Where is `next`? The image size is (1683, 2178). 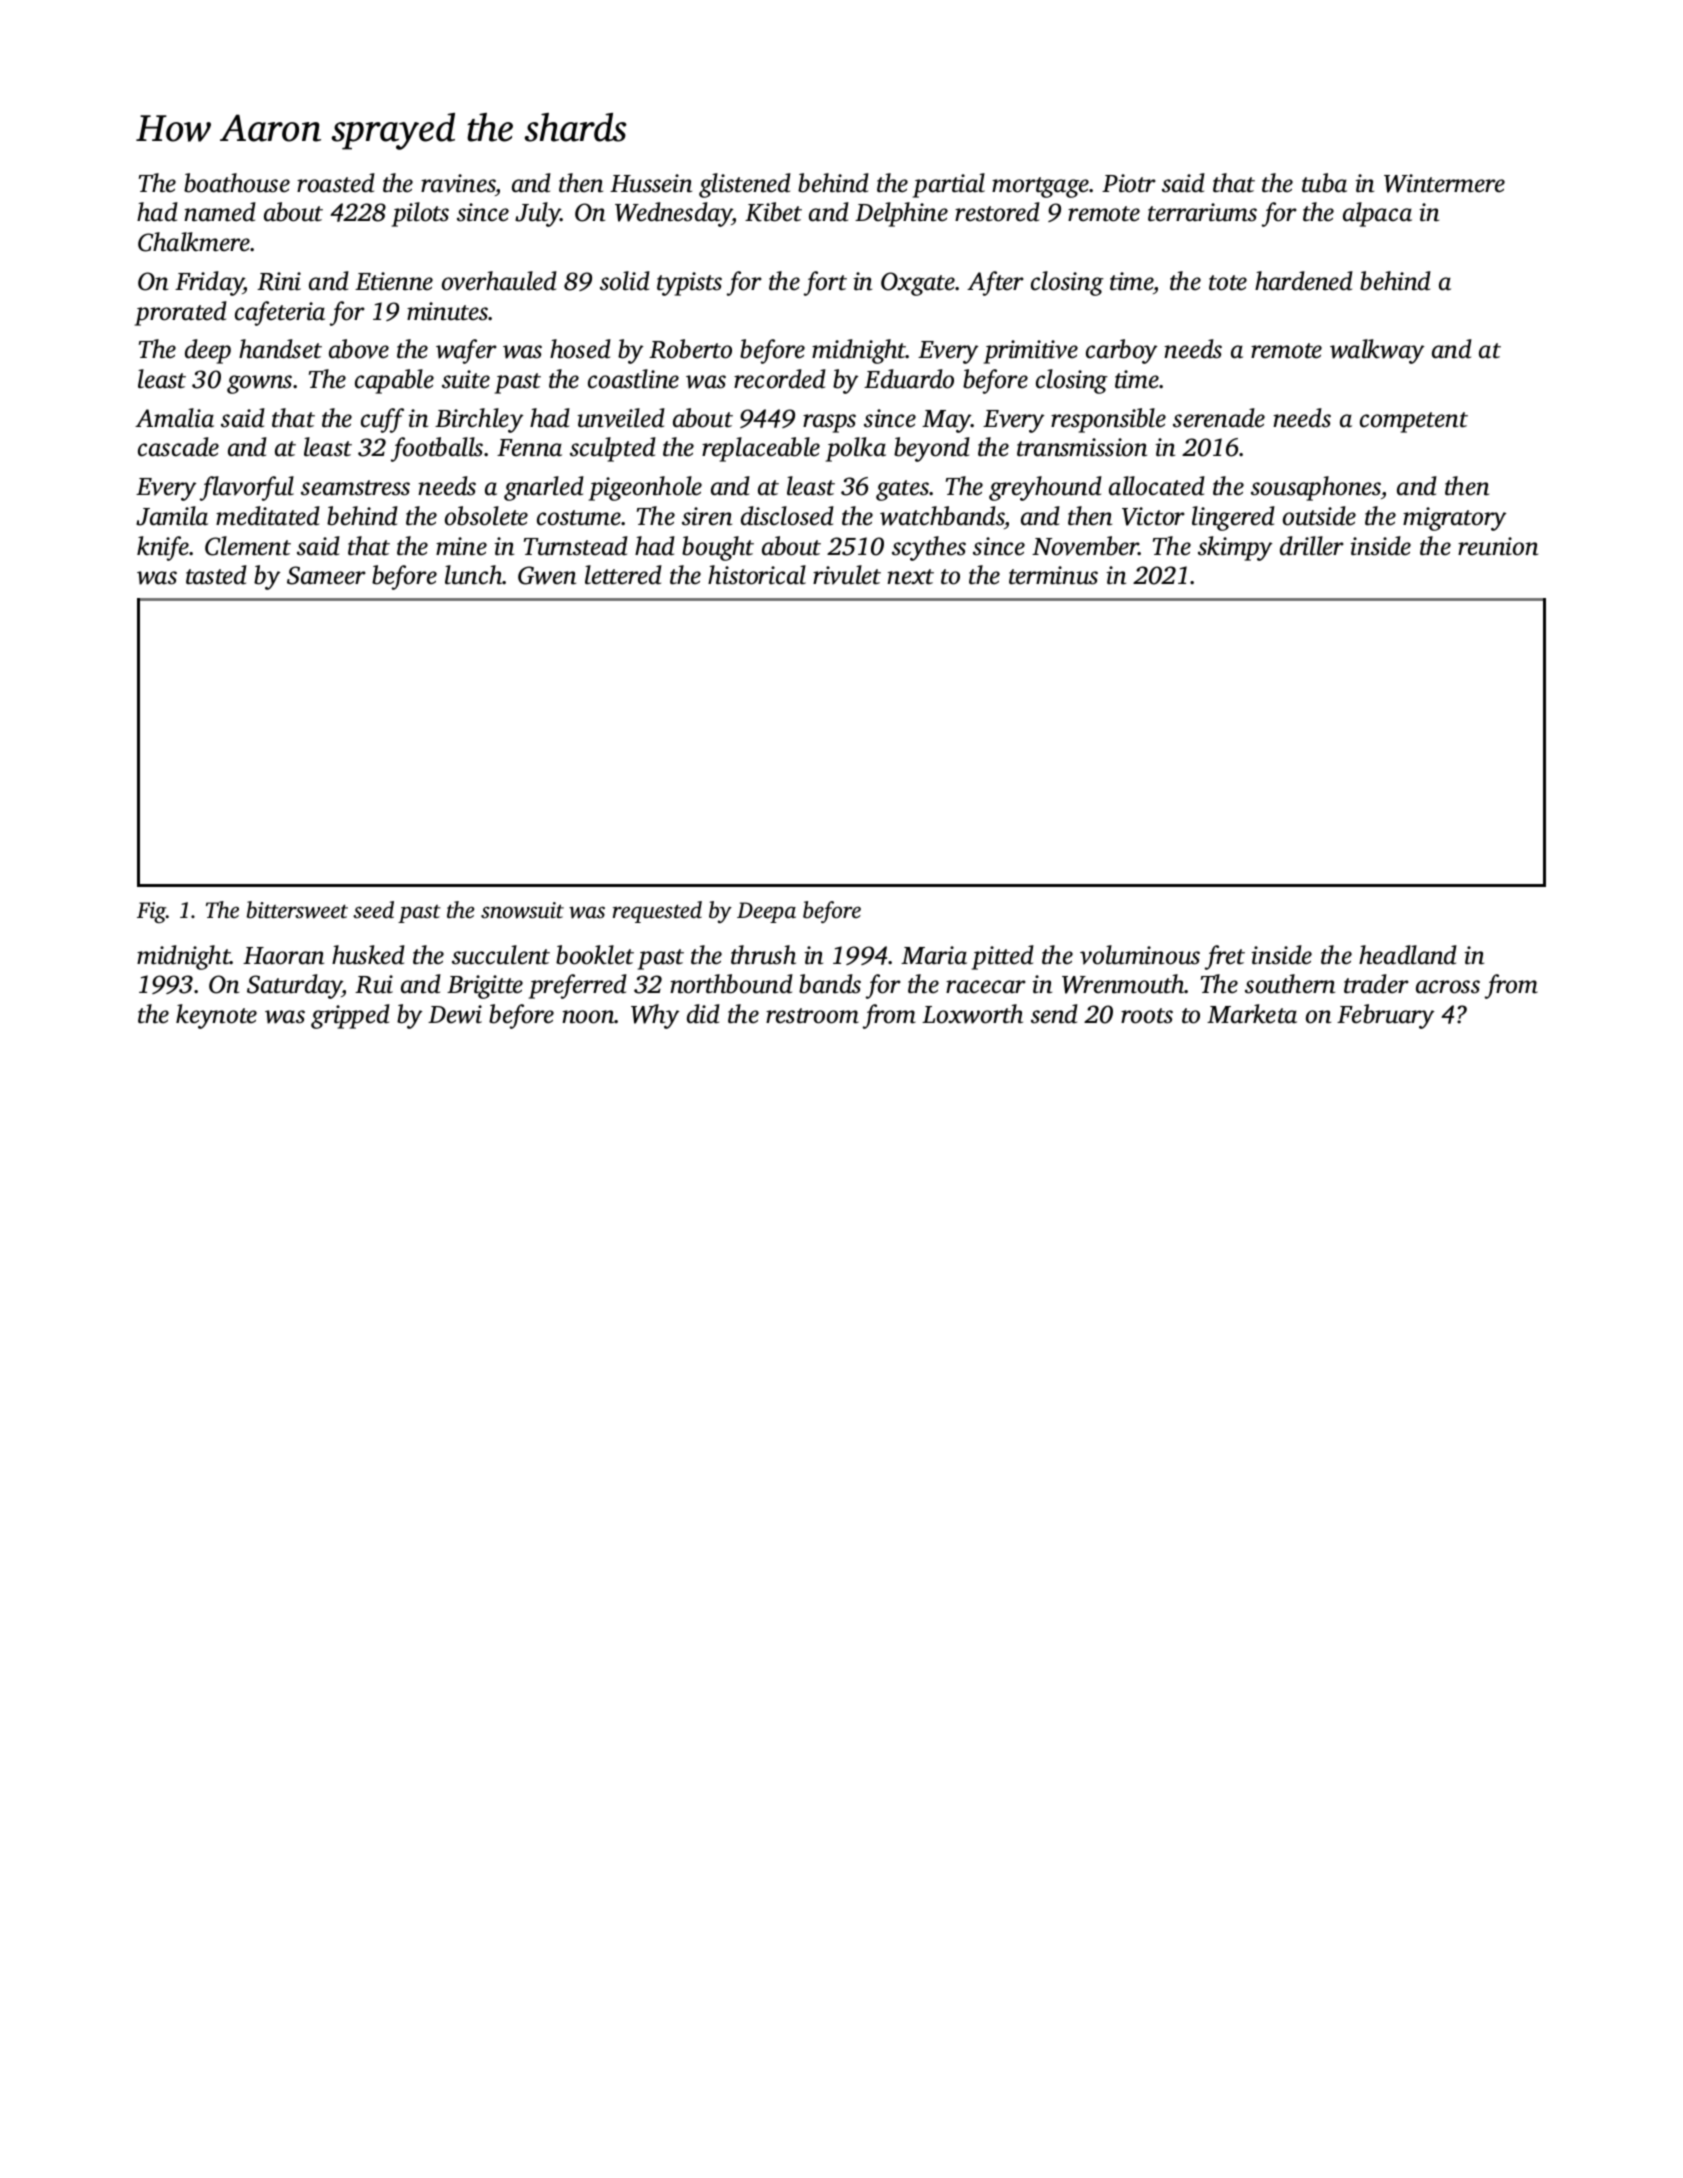 next is located at coordinates (910, 577).
